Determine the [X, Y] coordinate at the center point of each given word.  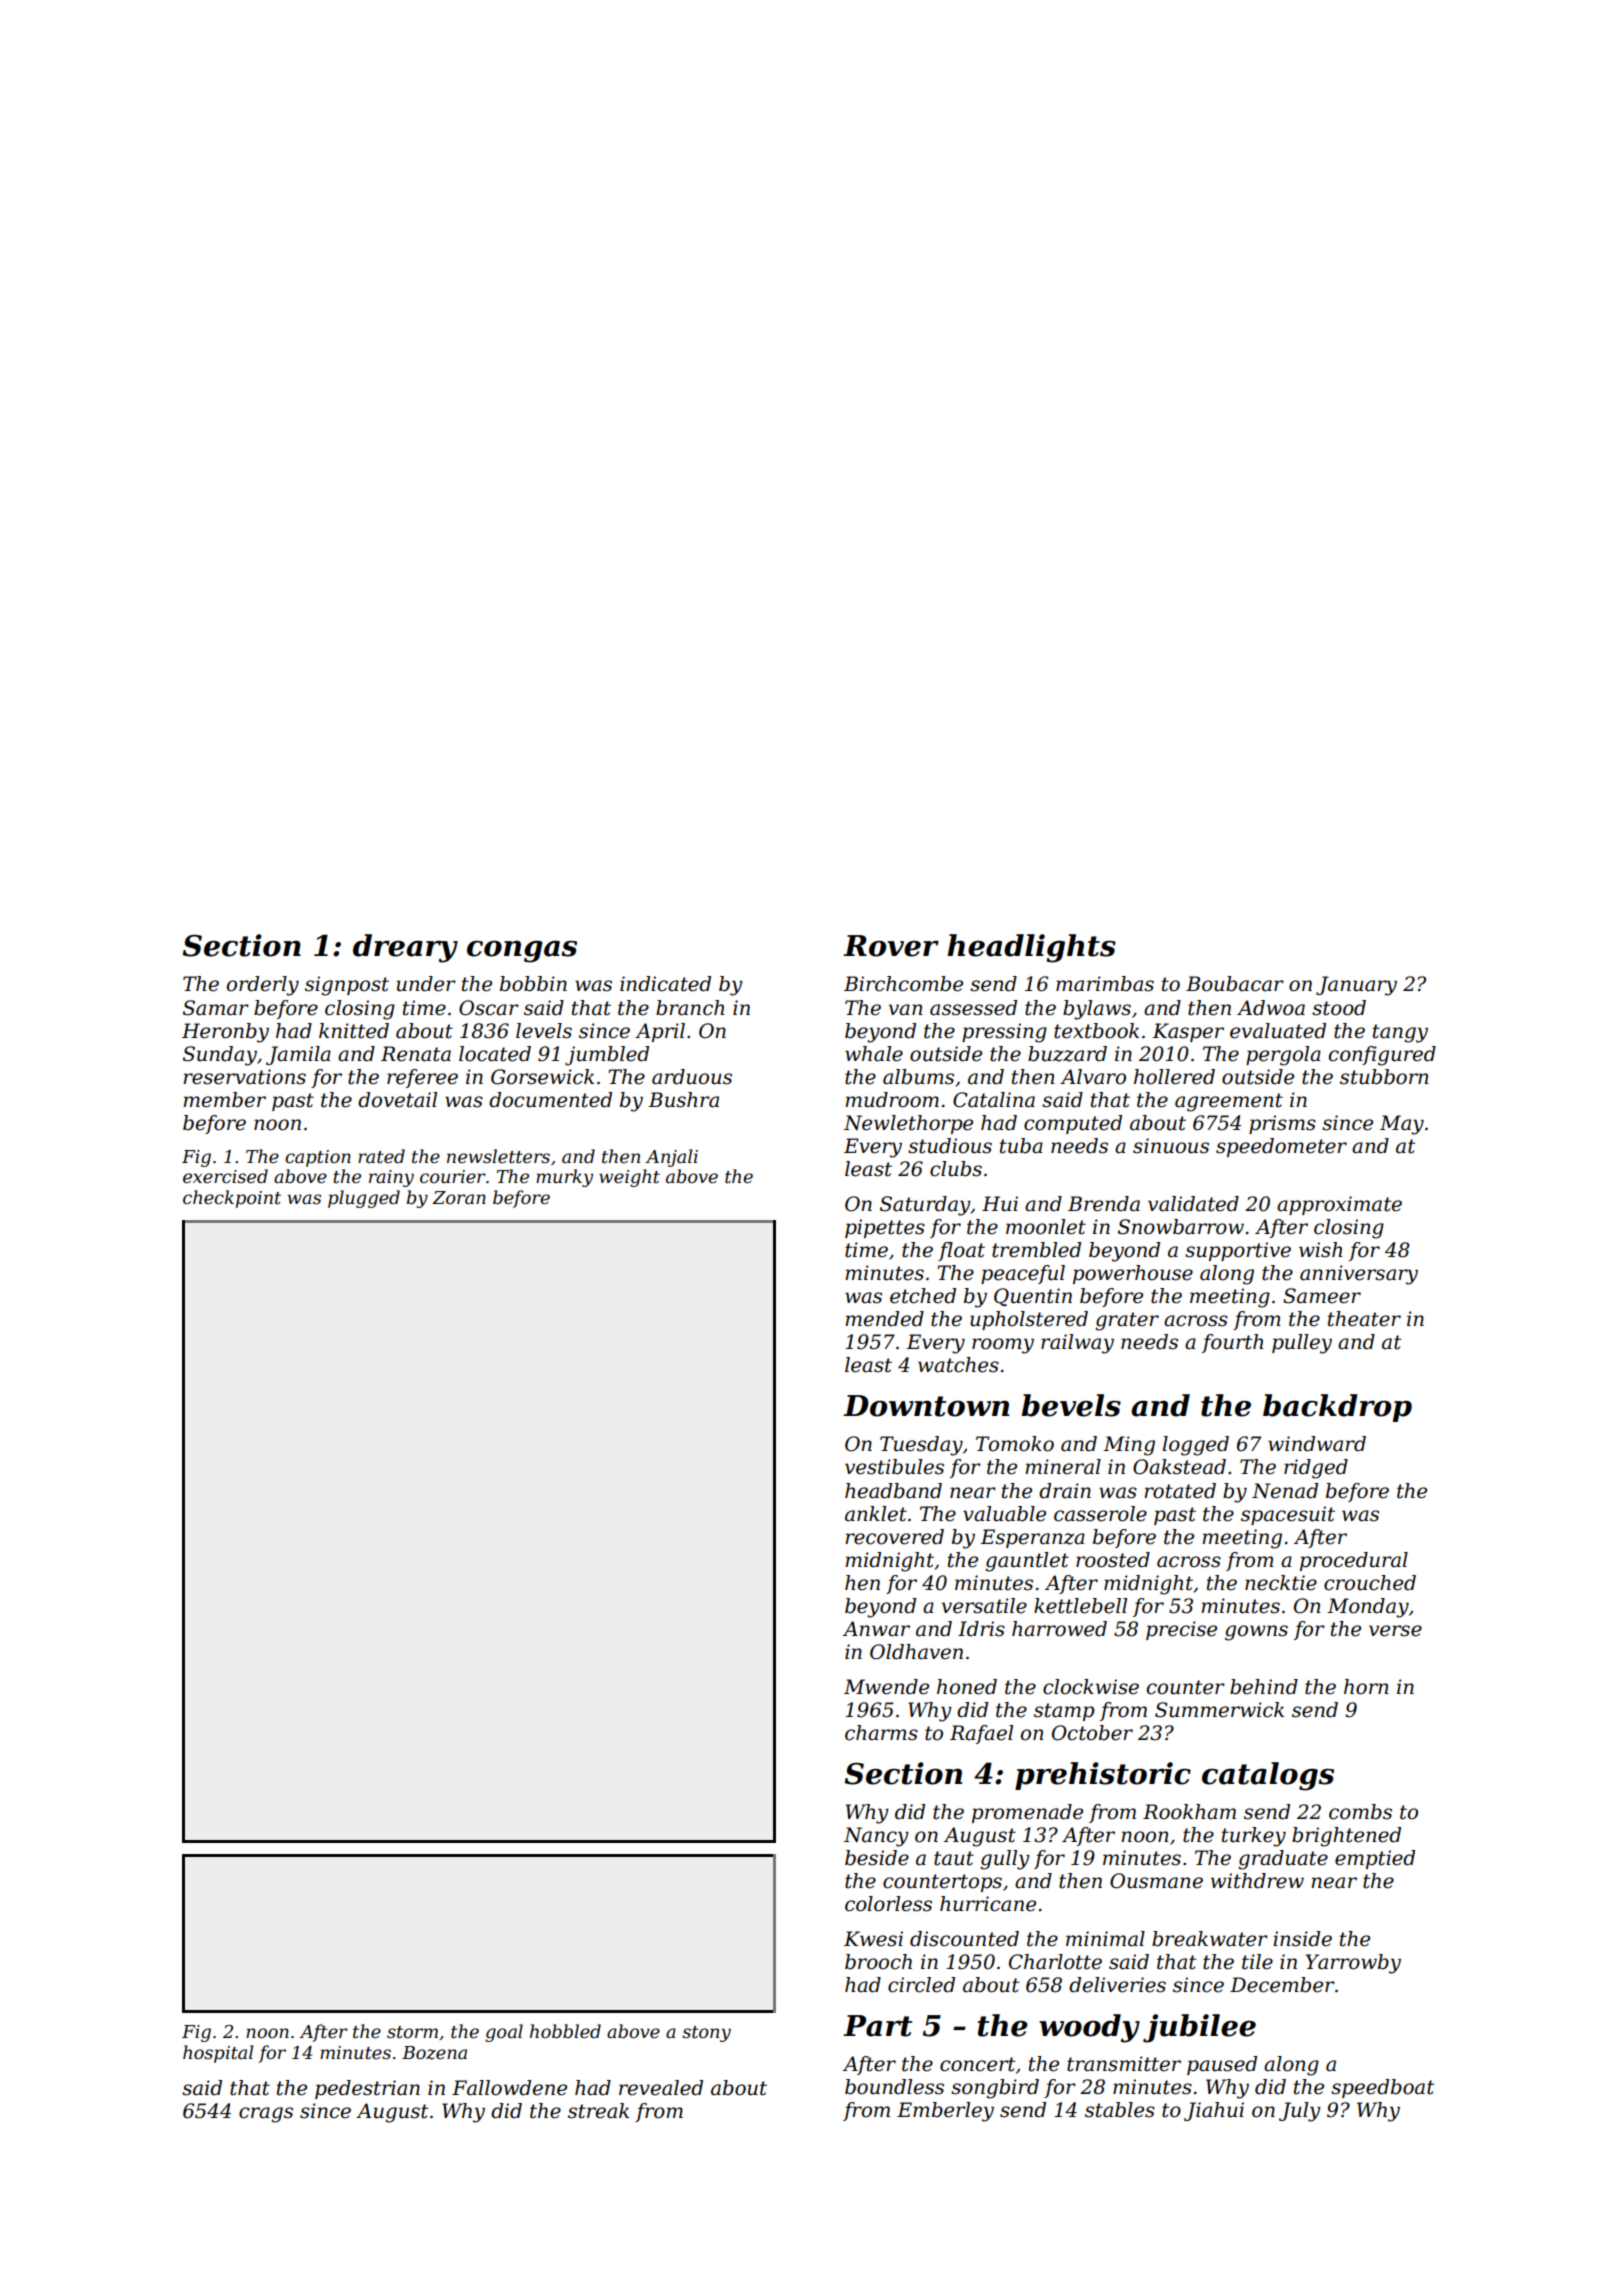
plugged [364, 1199]
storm [412, 2032]
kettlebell [1080, 1606]
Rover [891, 946]
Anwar [876, 1629]
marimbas [1105, 984]
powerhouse [1133, 1274]
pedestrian [367, 2089]
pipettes [885, 1228]
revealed [661, 2088]
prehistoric [1103, 1776]
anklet [876, 1514]
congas [522, 951]
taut [954, 1858]
